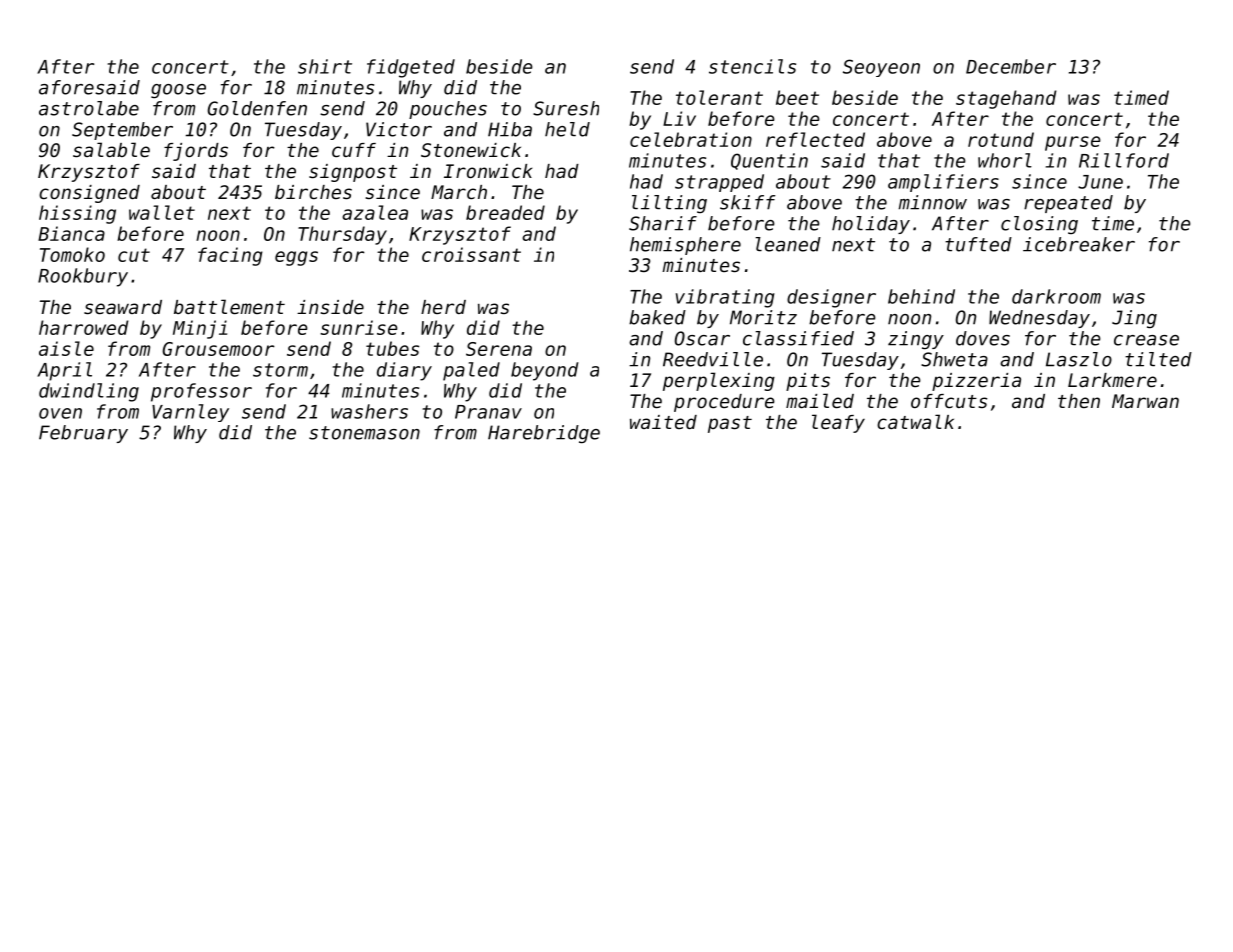  I want to click on stonemason, so click(364, 433).
